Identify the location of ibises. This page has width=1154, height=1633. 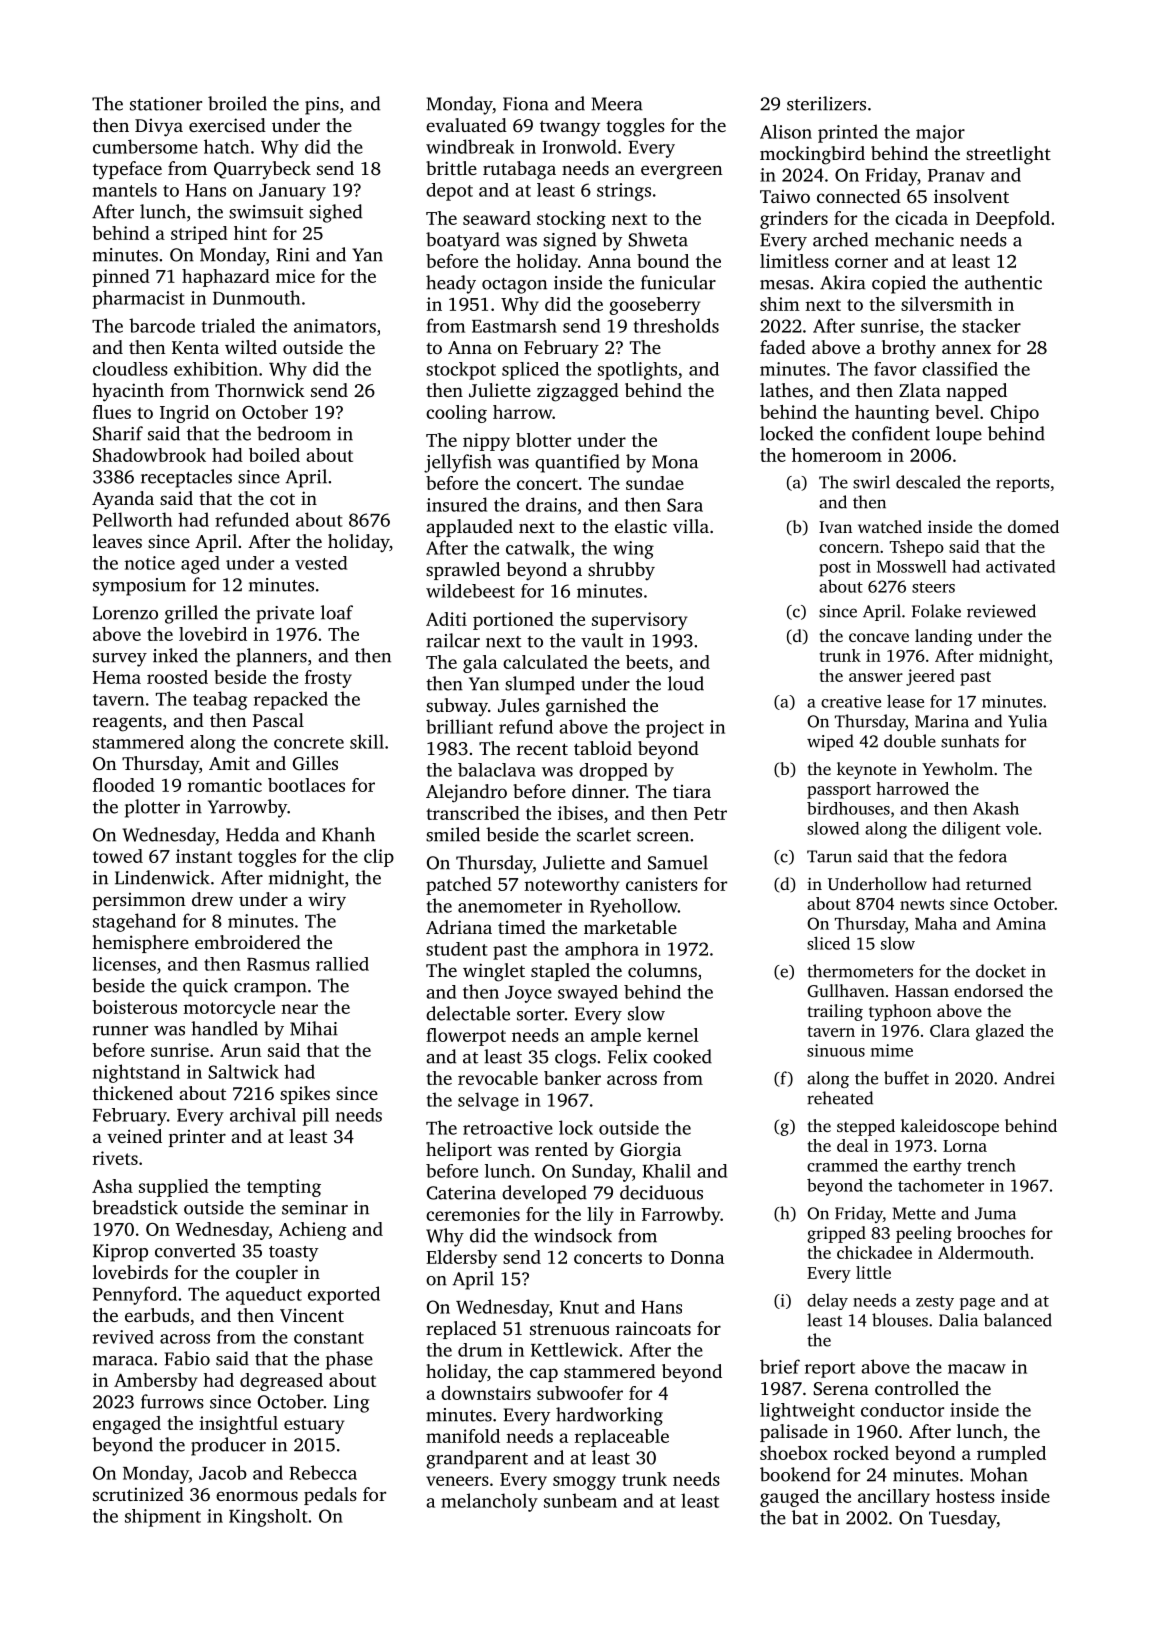
(580, 813).
